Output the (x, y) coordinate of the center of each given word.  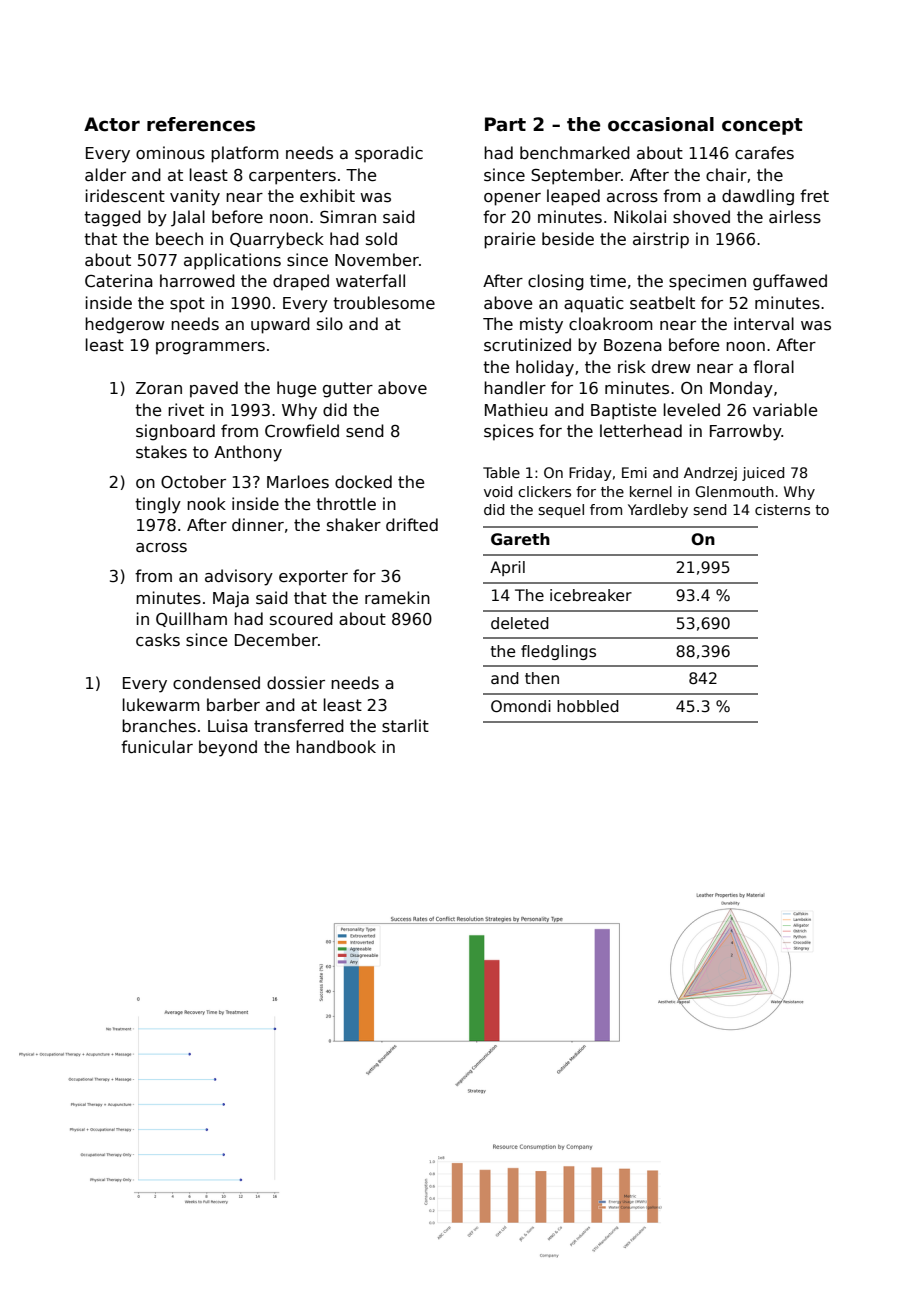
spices (509, 432)
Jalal (188, 218)
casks (158, 640)
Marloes (298, 481)
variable (785, 409)
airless (795, 217)
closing (556, 282)
